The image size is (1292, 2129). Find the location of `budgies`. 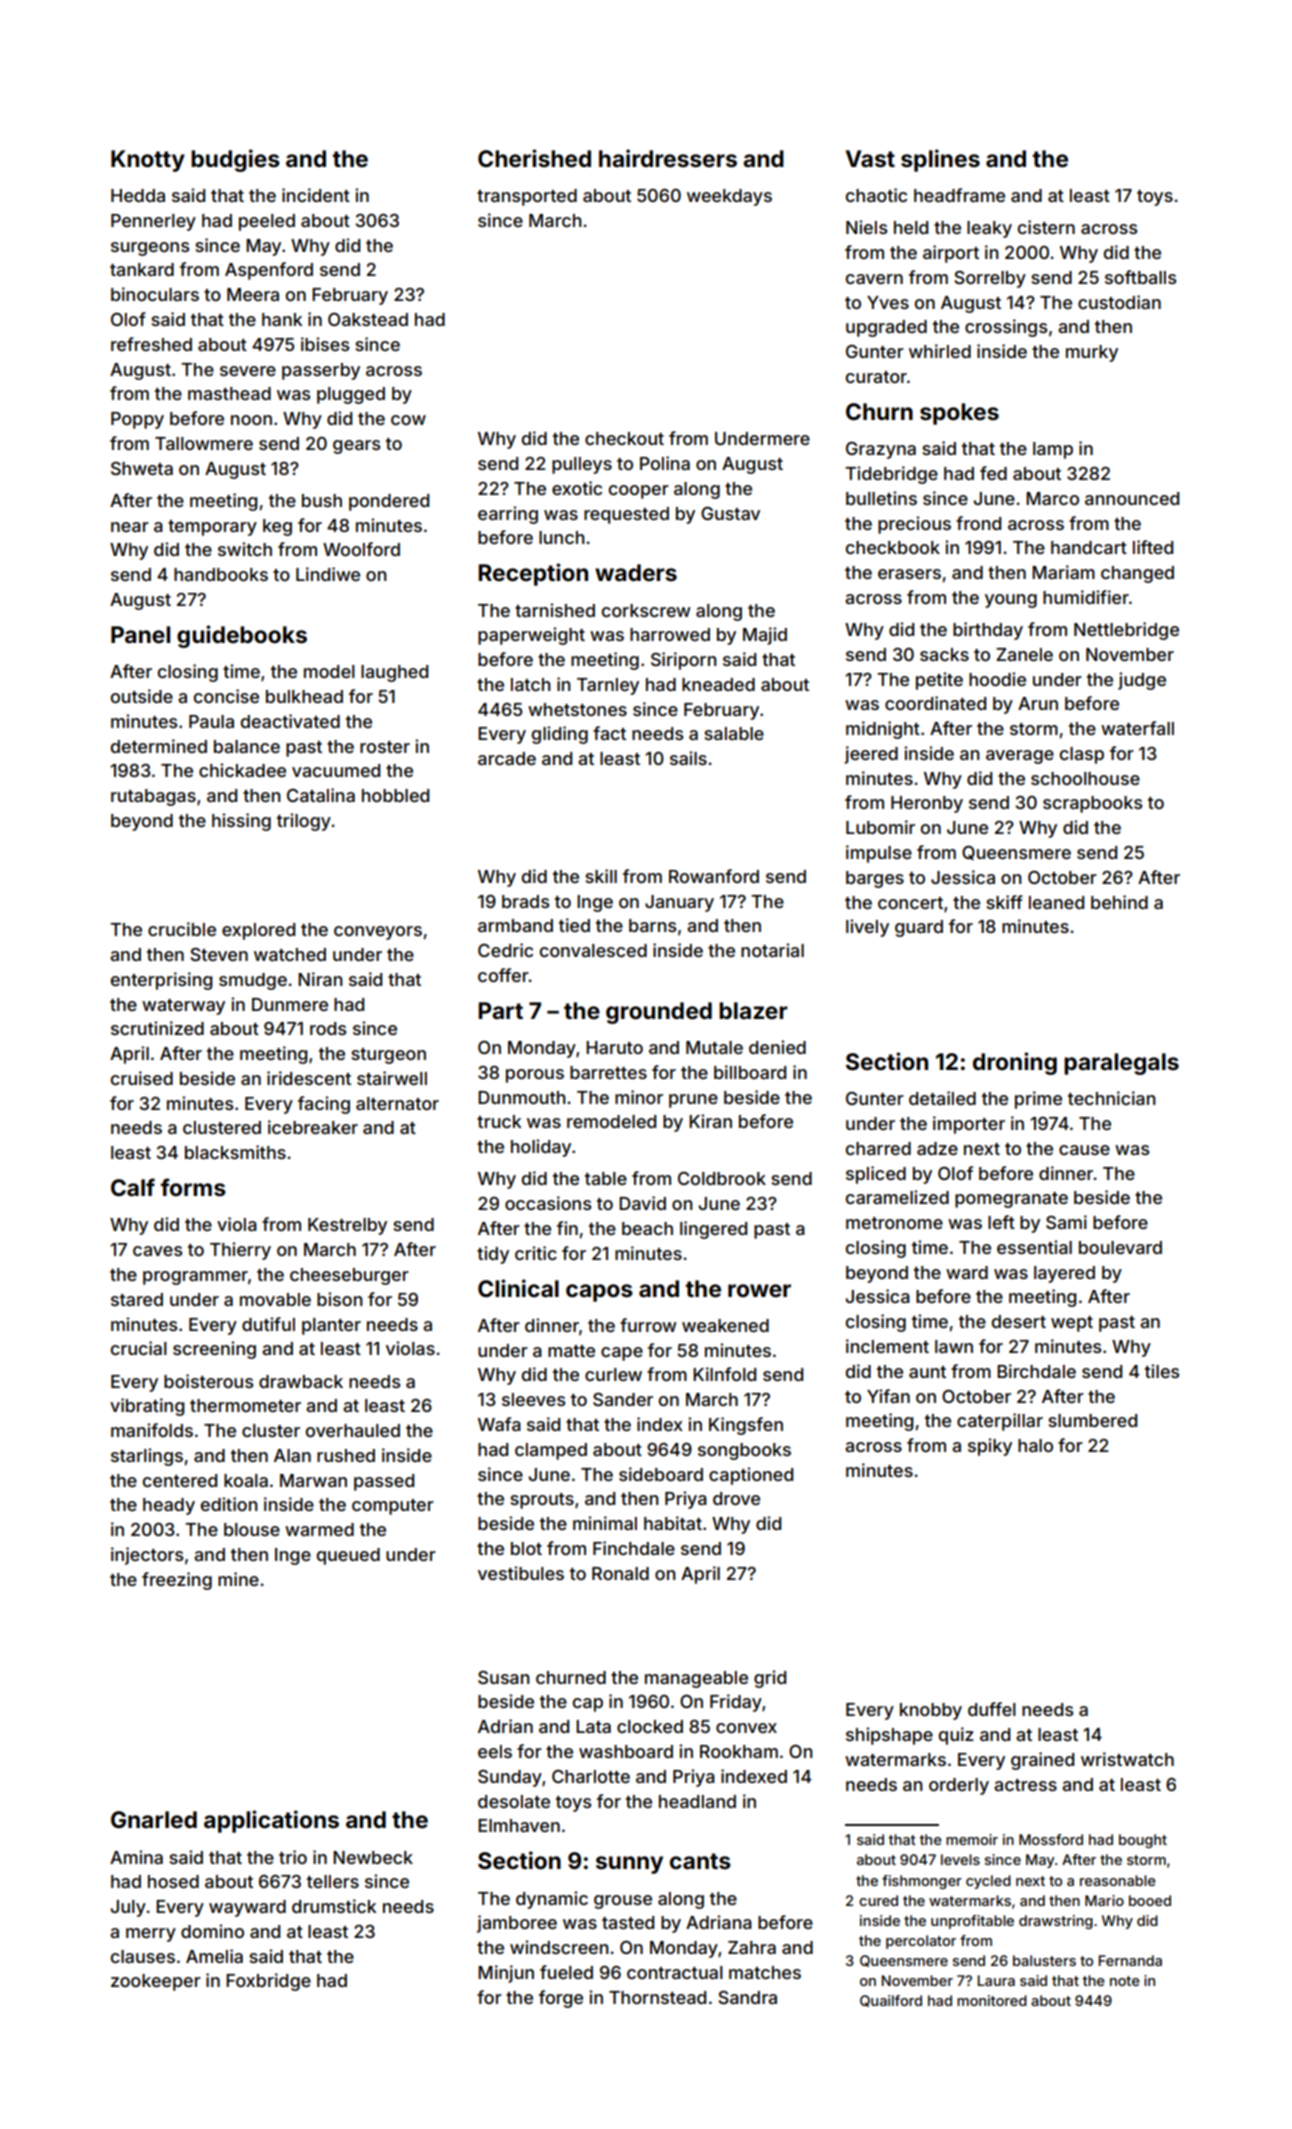

budgies is located at coordinates (235, 160).
